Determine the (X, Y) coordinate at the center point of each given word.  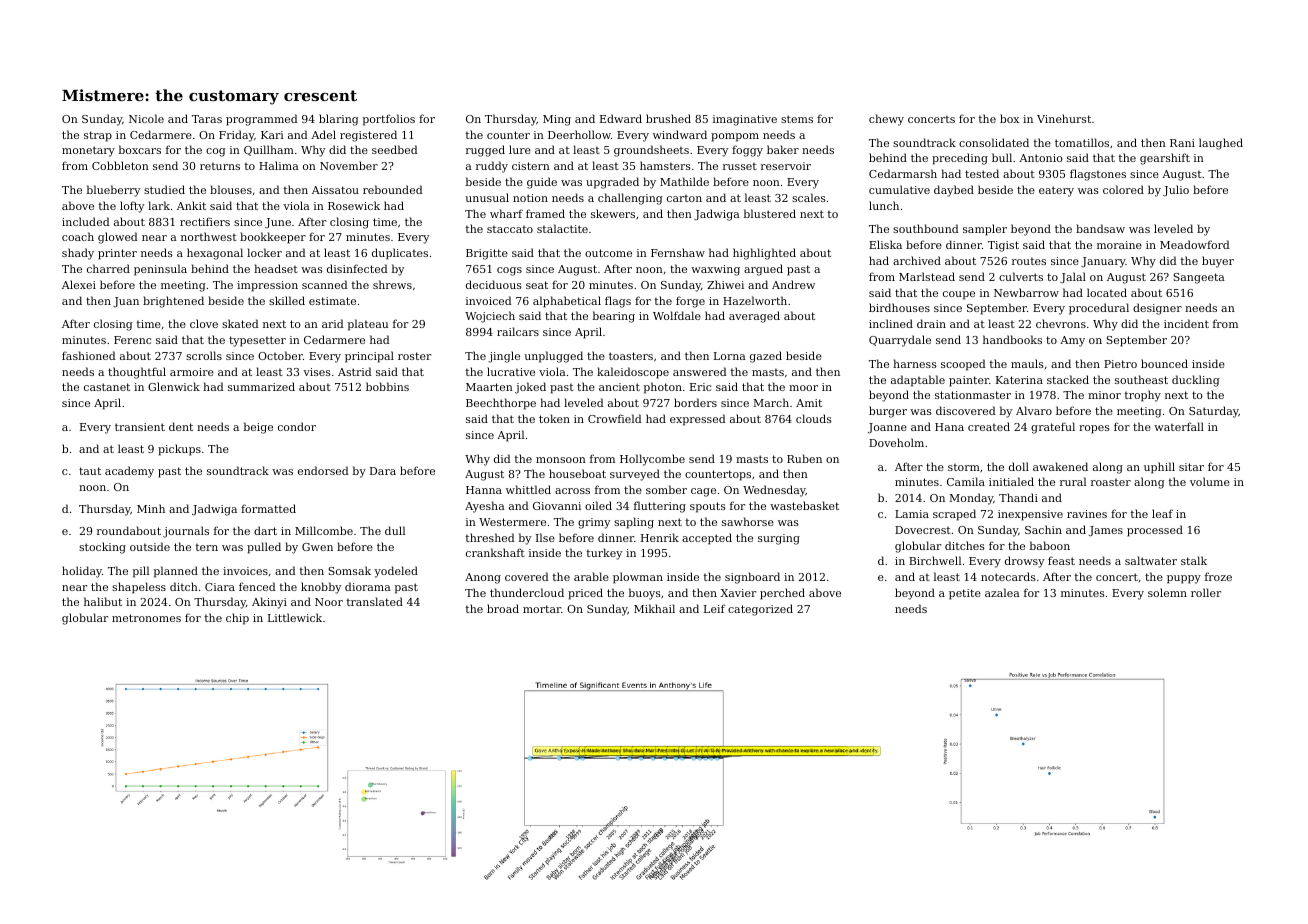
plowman (638, 578)
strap (98, 136)
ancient (619, 387)
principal (369, 357)
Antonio (1041, 158)
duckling (1196, 381)
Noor (329, 602)
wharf (506, 213)
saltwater (1151, 560)
